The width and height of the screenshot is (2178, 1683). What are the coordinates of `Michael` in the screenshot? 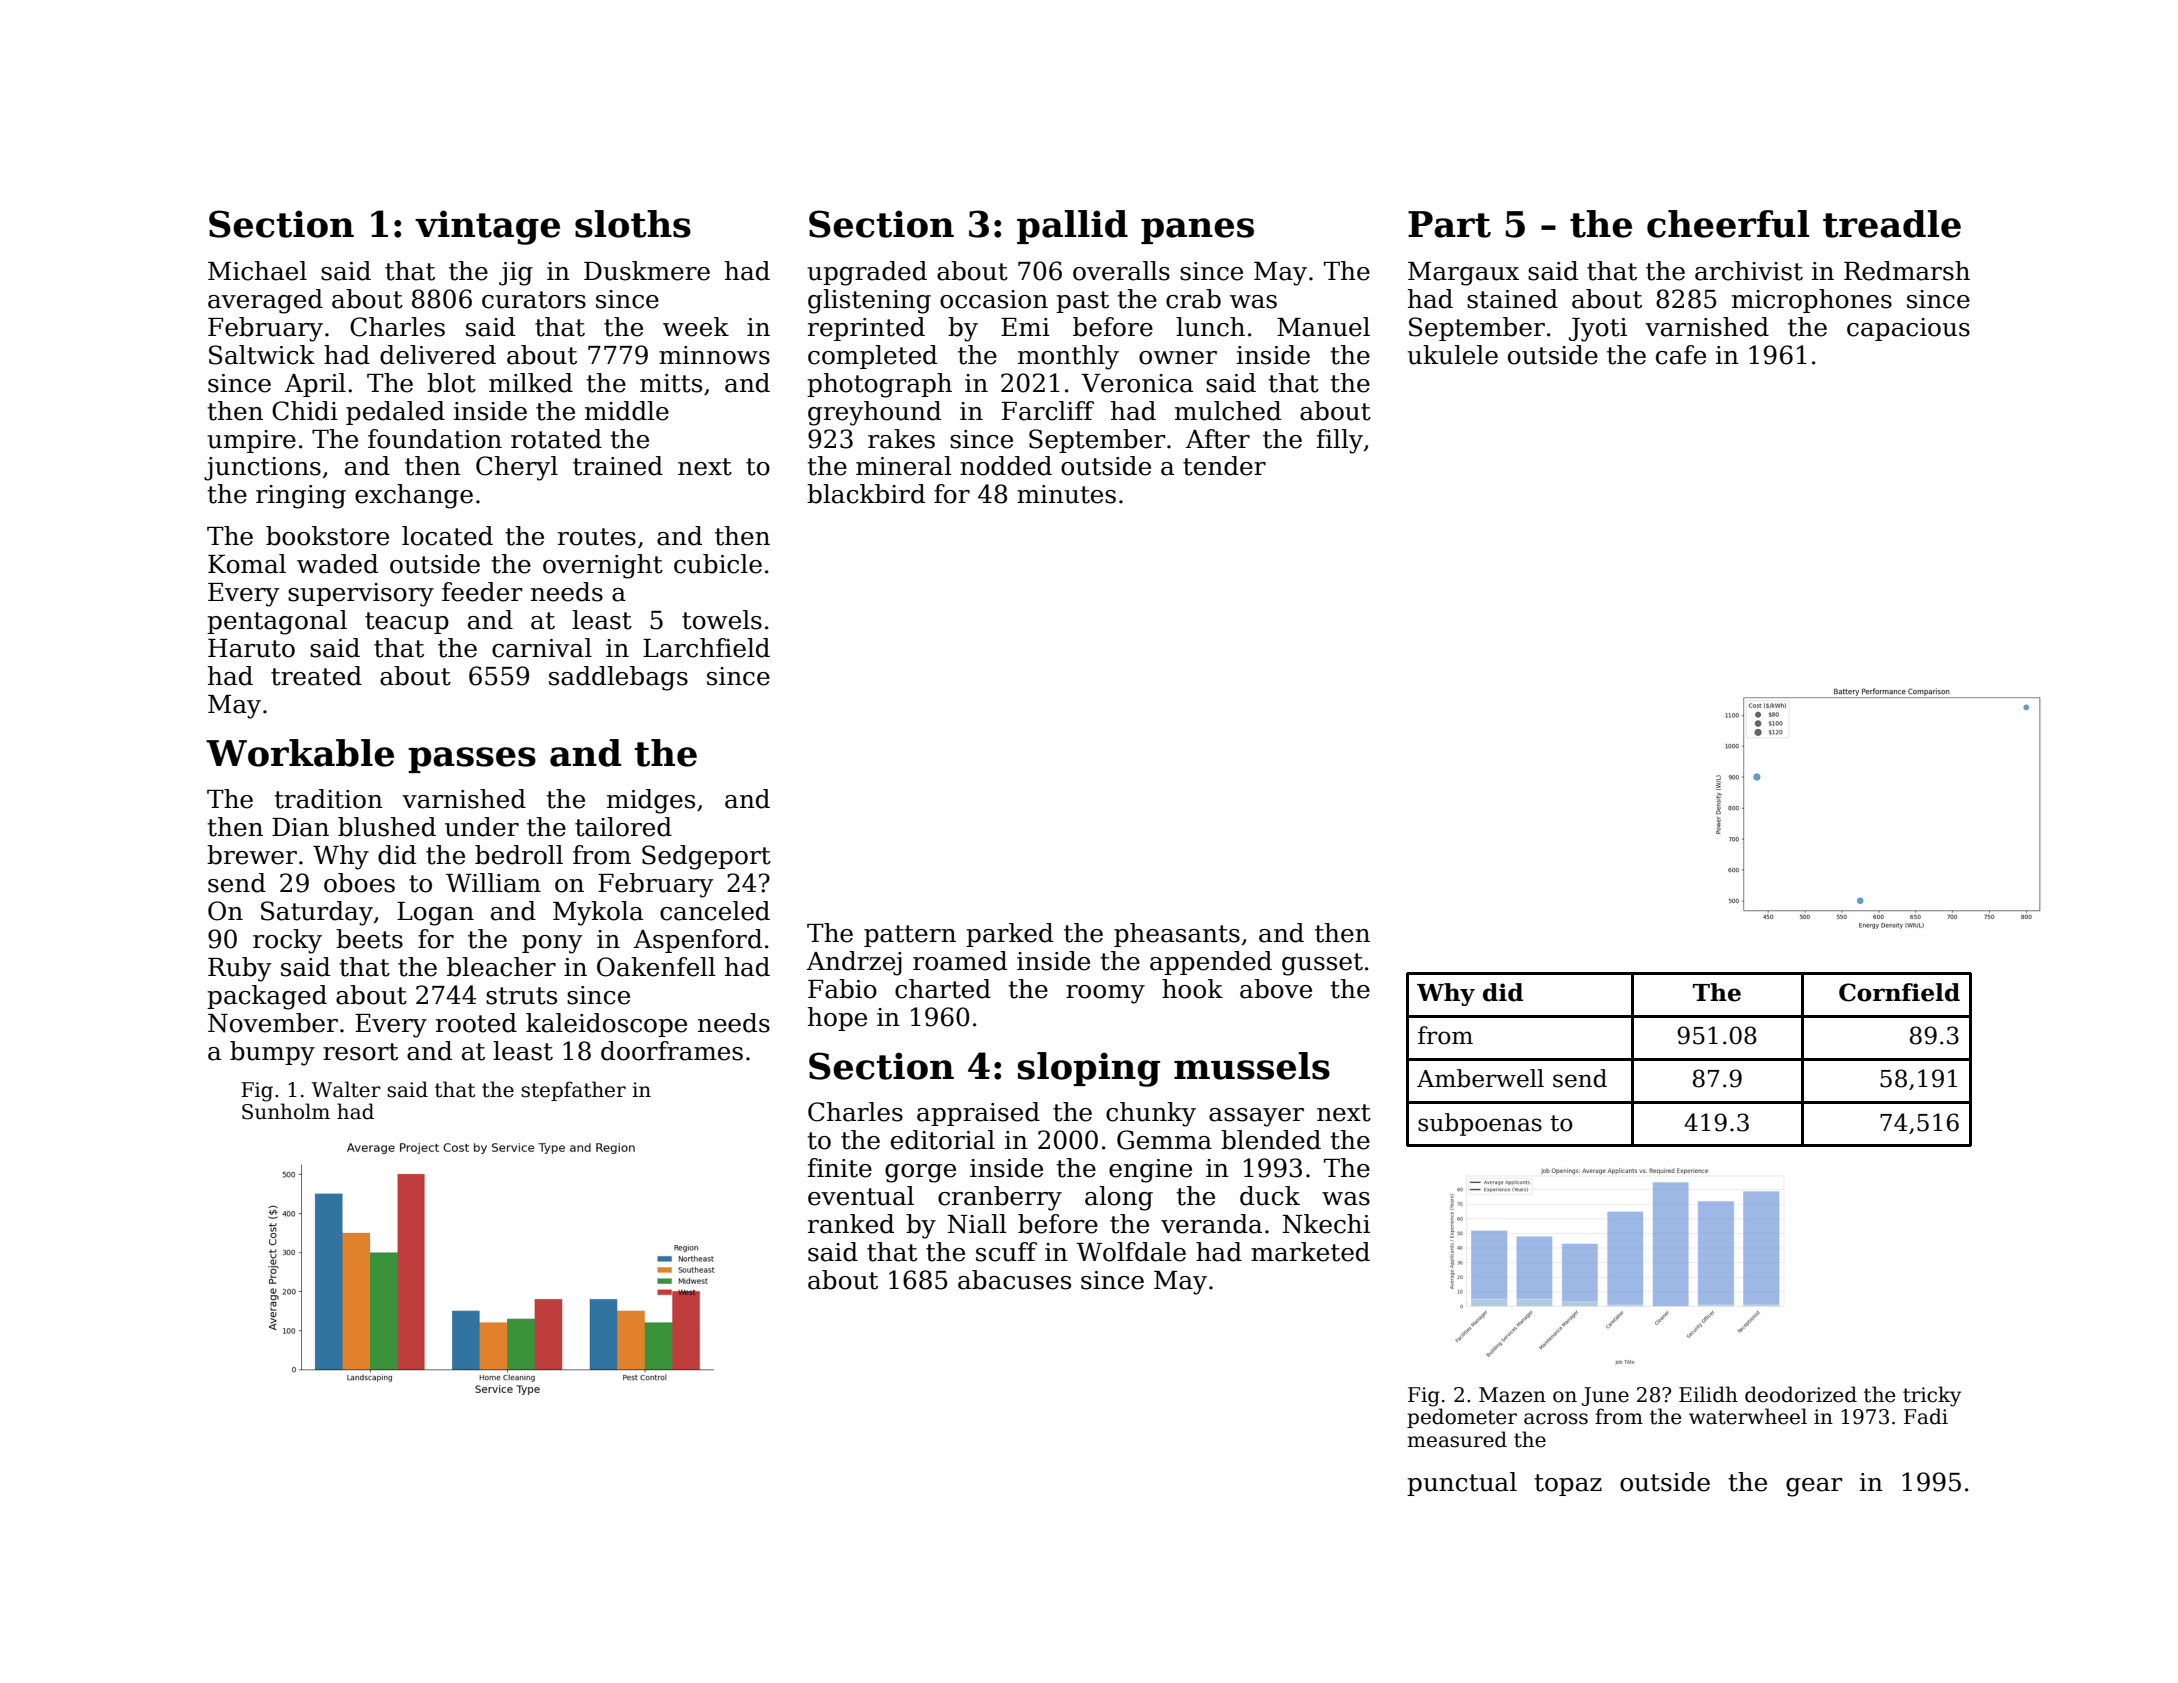 It's located at (257, 271).
